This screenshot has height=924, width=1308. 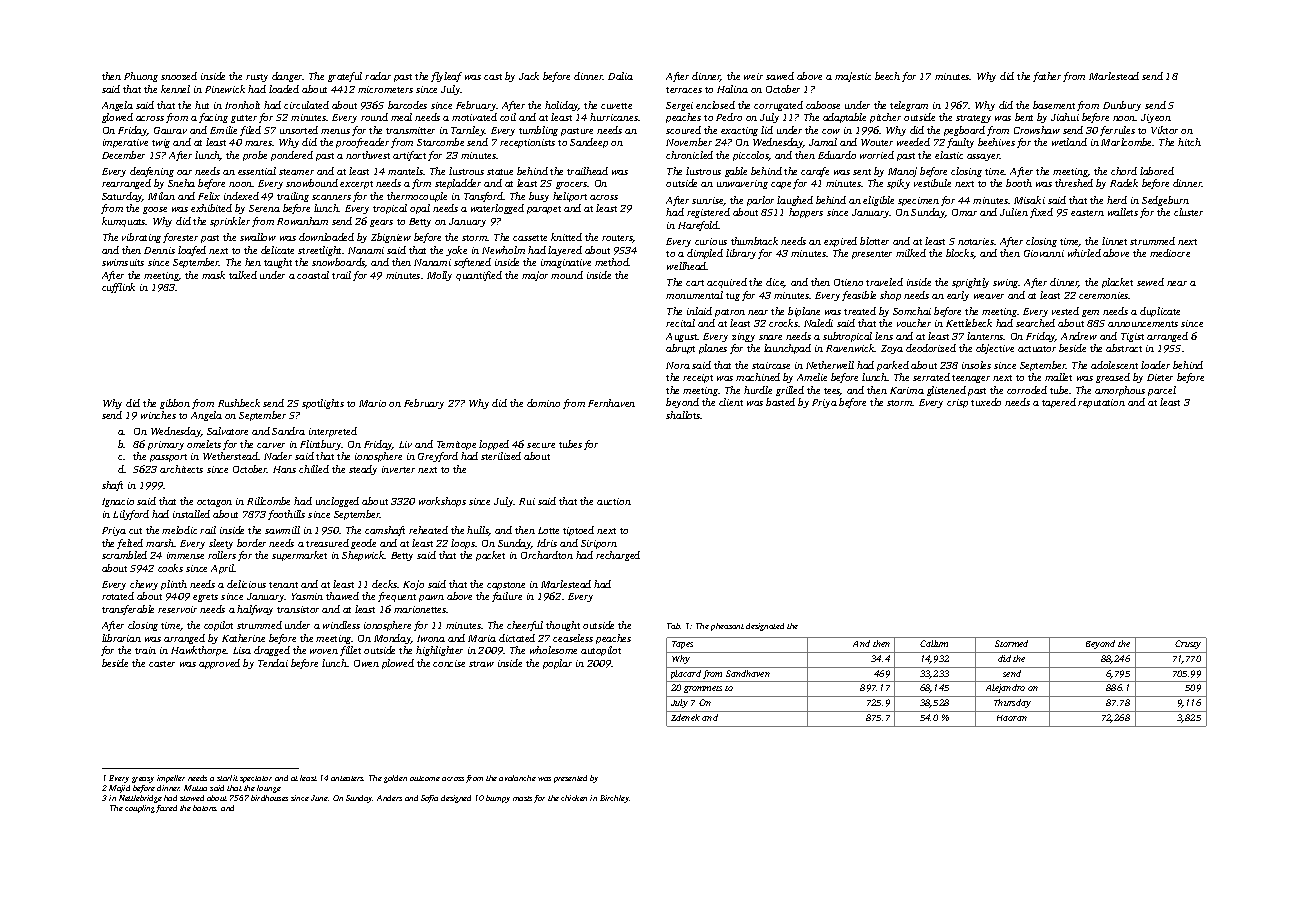 I want to click on weeded, so click(x=913, y=142).
